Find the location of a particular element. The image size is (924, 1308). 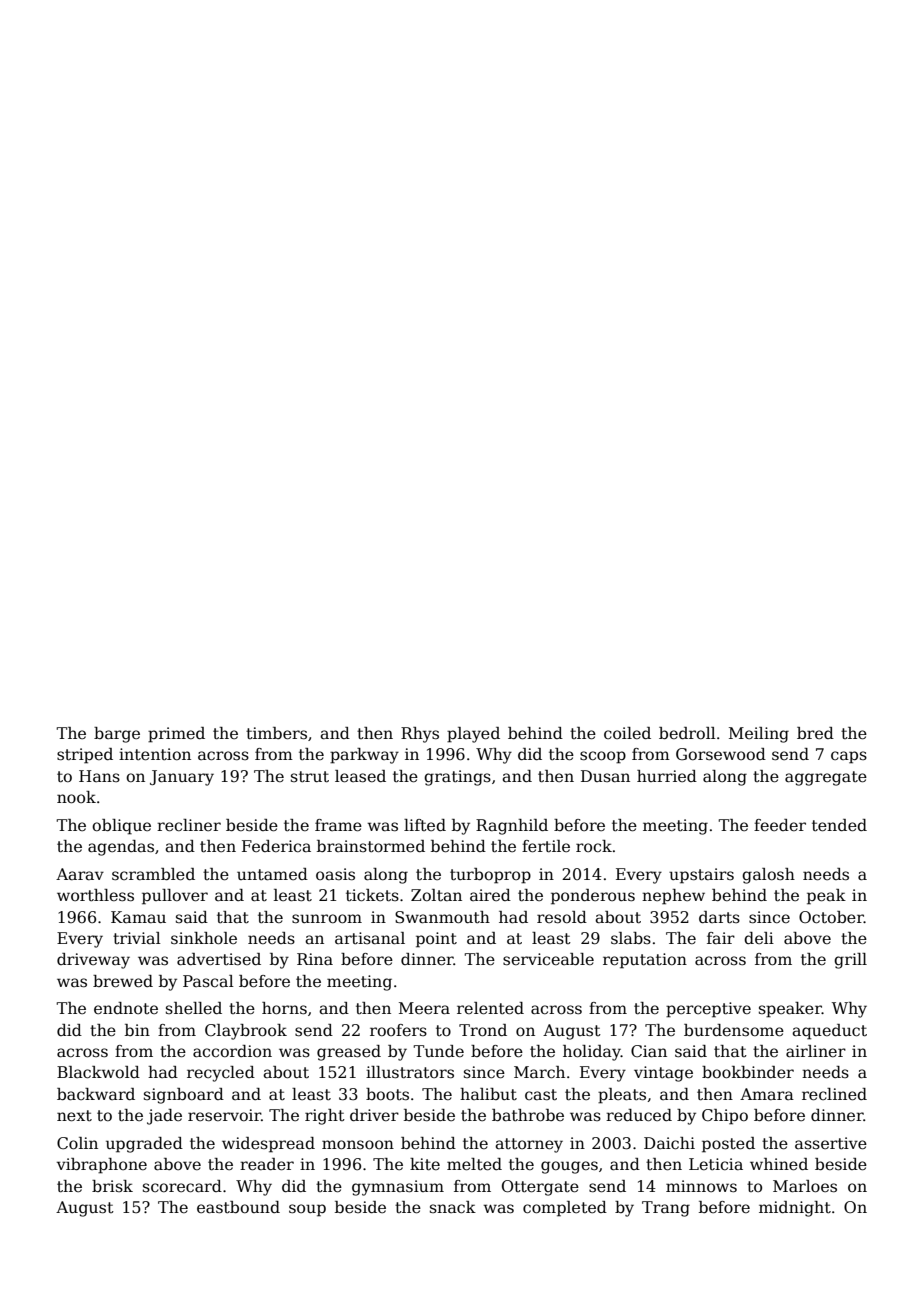

October is located at coordinates (831, 917).
